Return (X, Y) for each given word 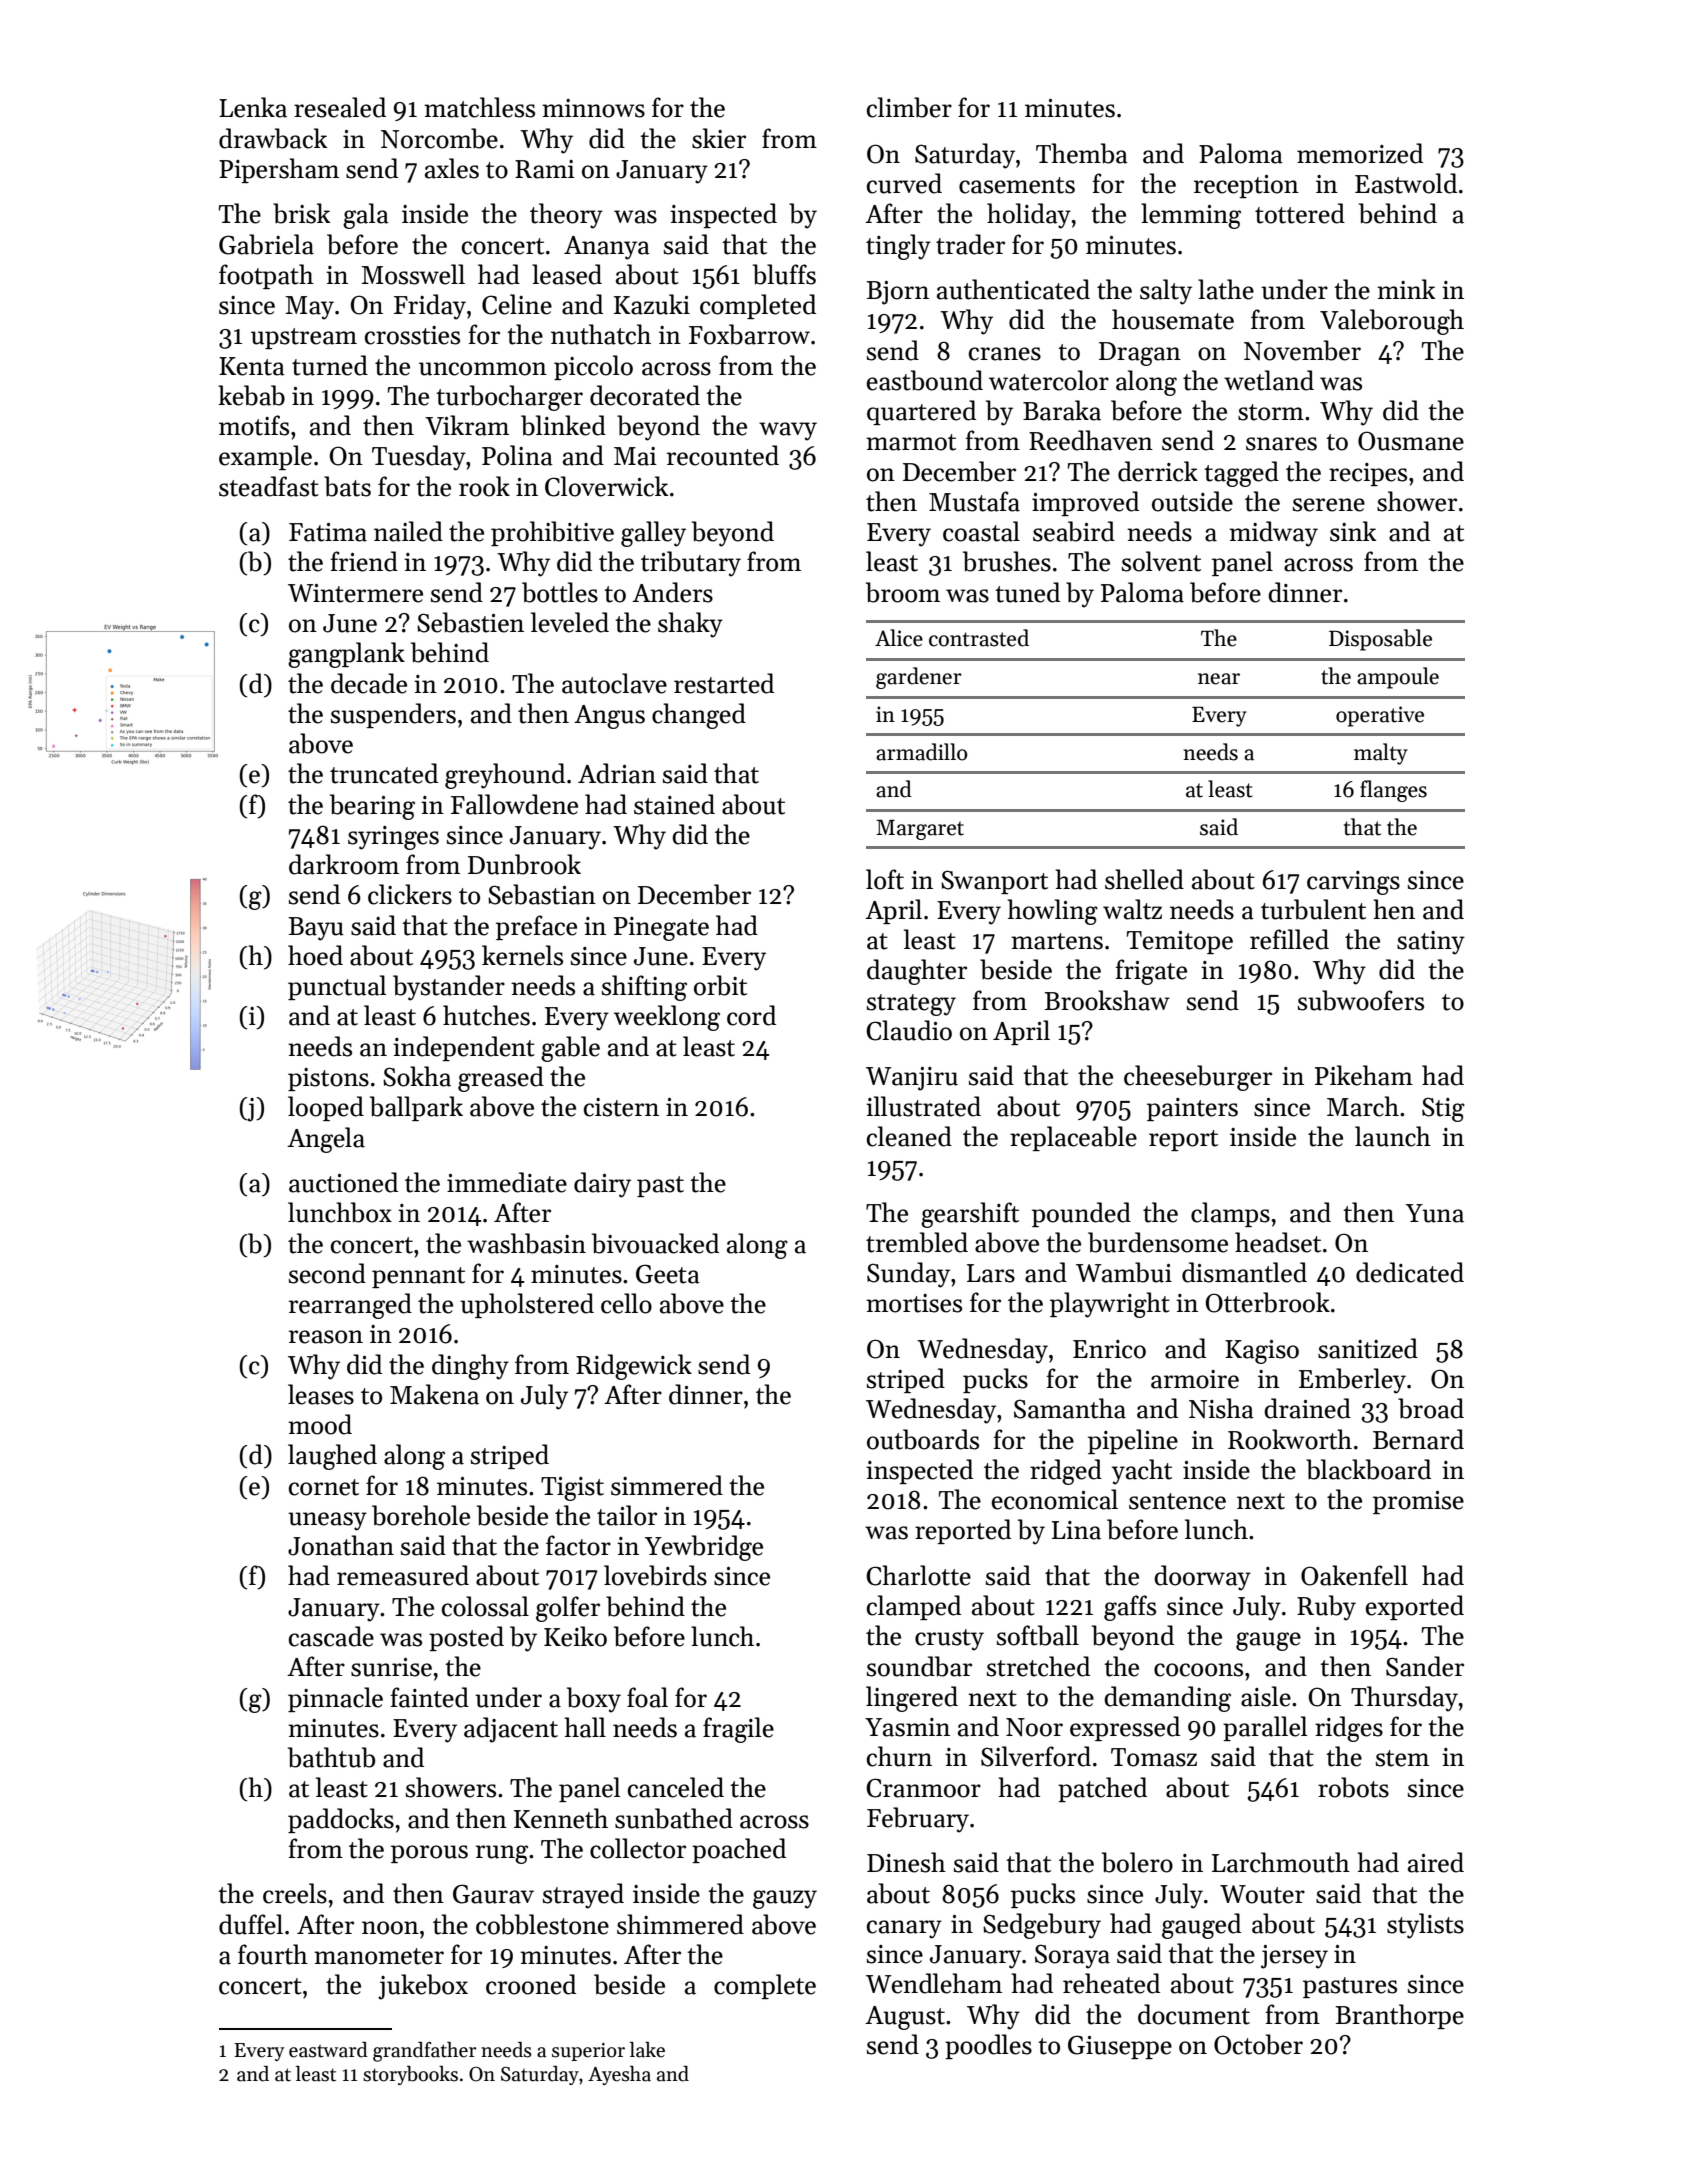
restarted (724, 683)
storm (1271, 412)
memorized (1360, 153)
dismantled (1244, 1272)
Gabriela (266, 244)
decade (369, 683)
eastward (328, 2050)
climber (909, 107)
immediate (507, 1182)
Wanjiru (912, 1079)
